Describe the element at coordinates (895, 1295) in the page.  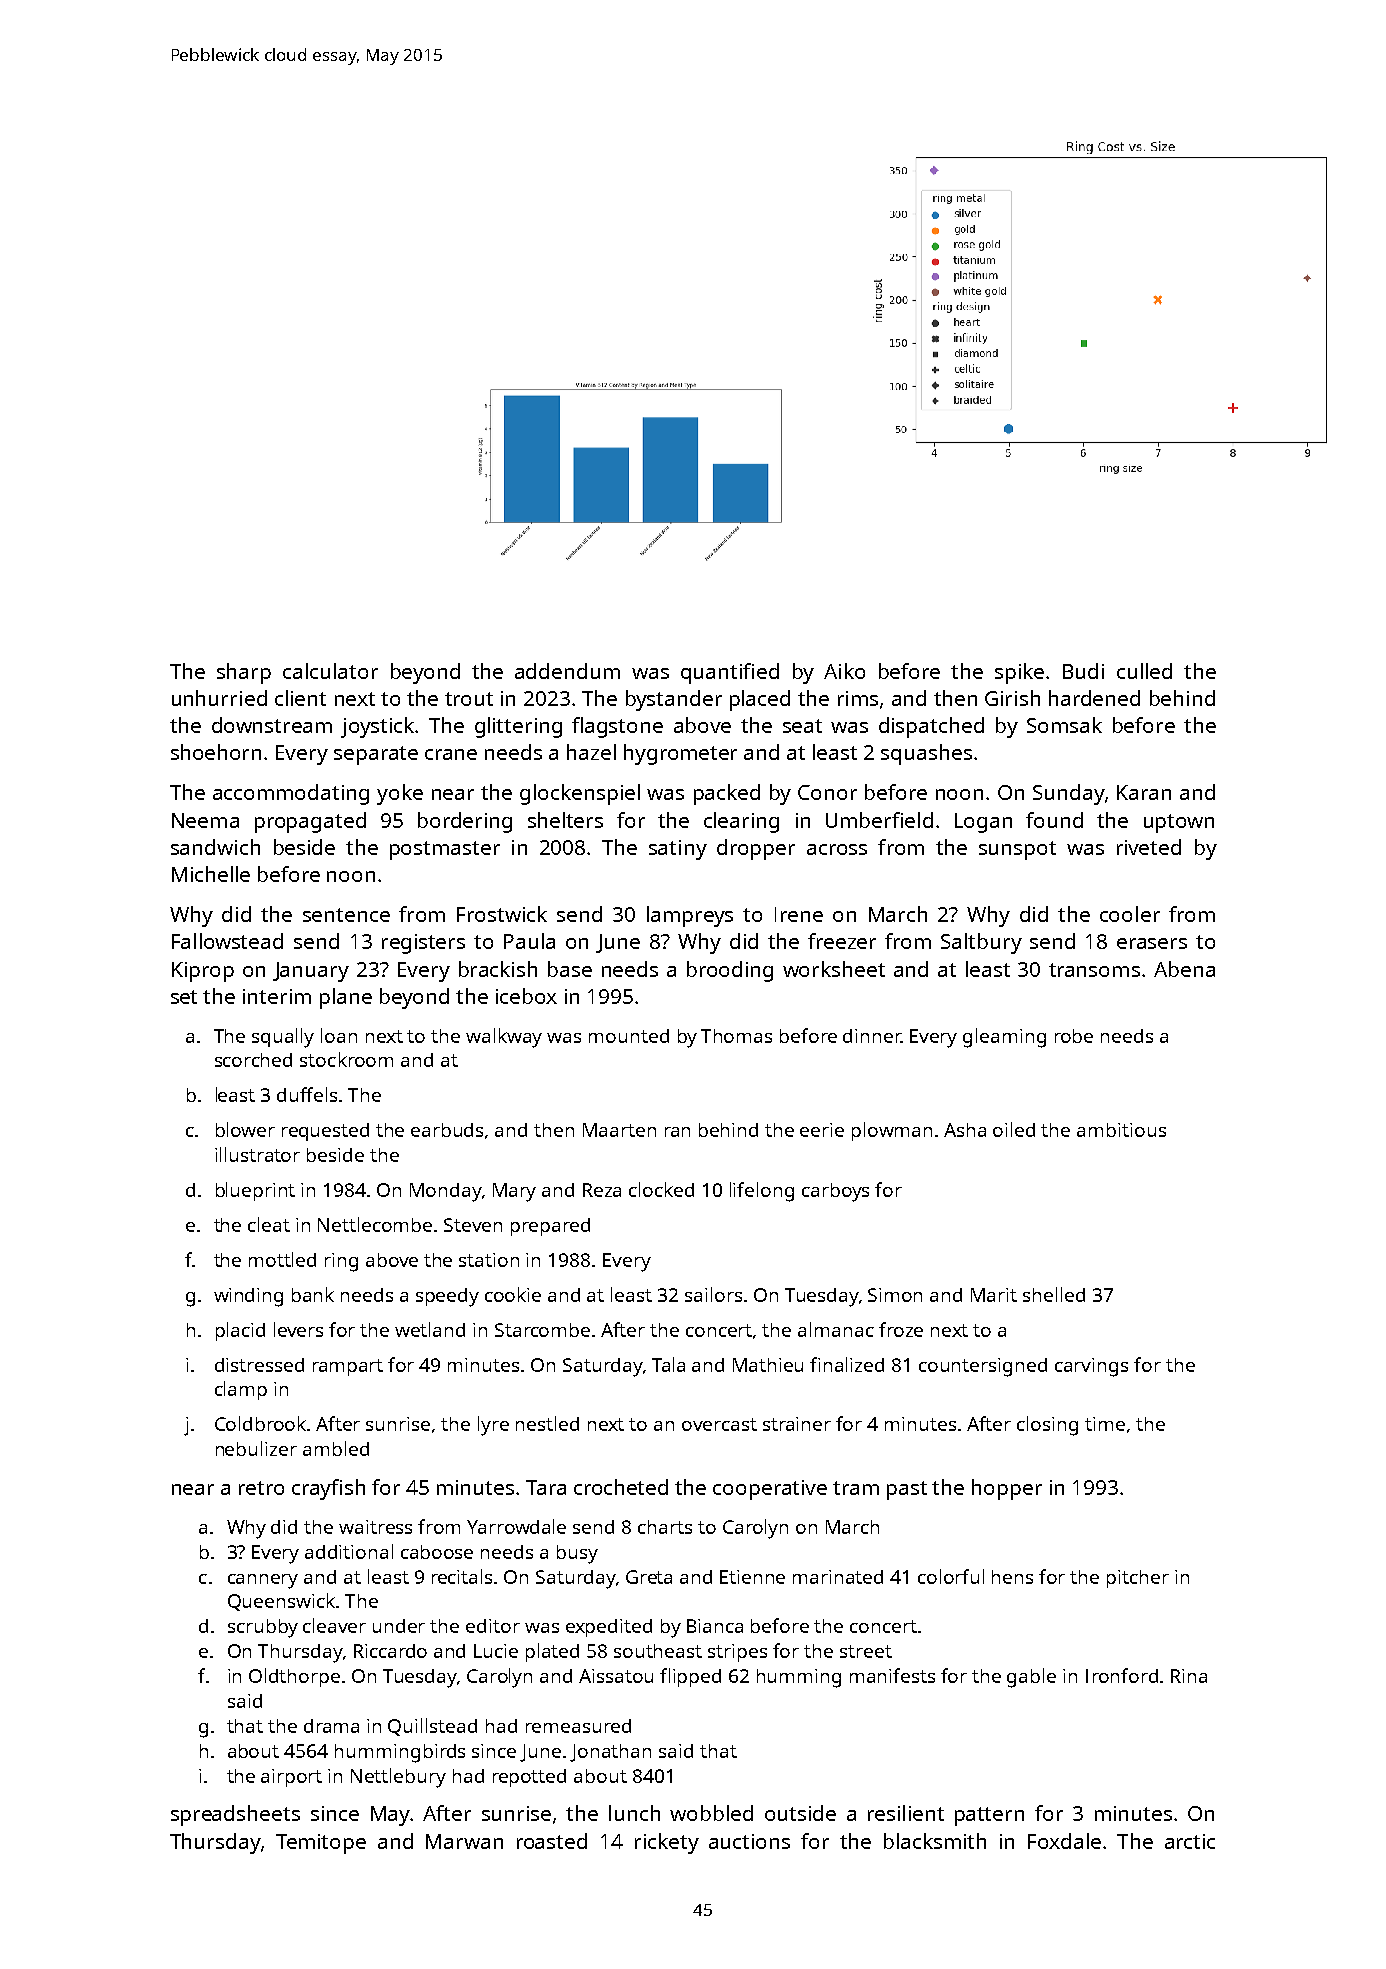
I see `Simon` at that location.
